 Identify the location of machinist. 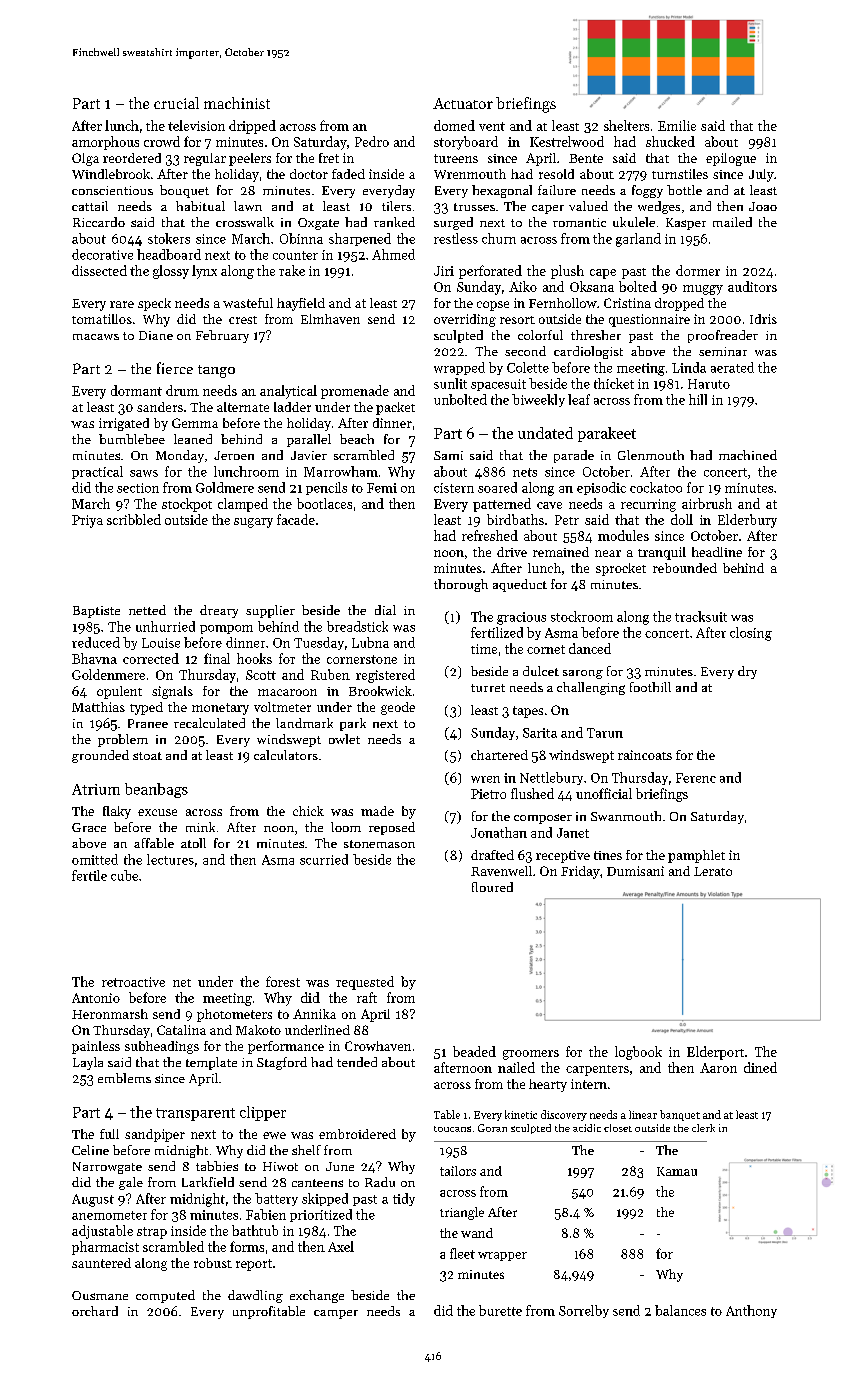
(237, 103).
